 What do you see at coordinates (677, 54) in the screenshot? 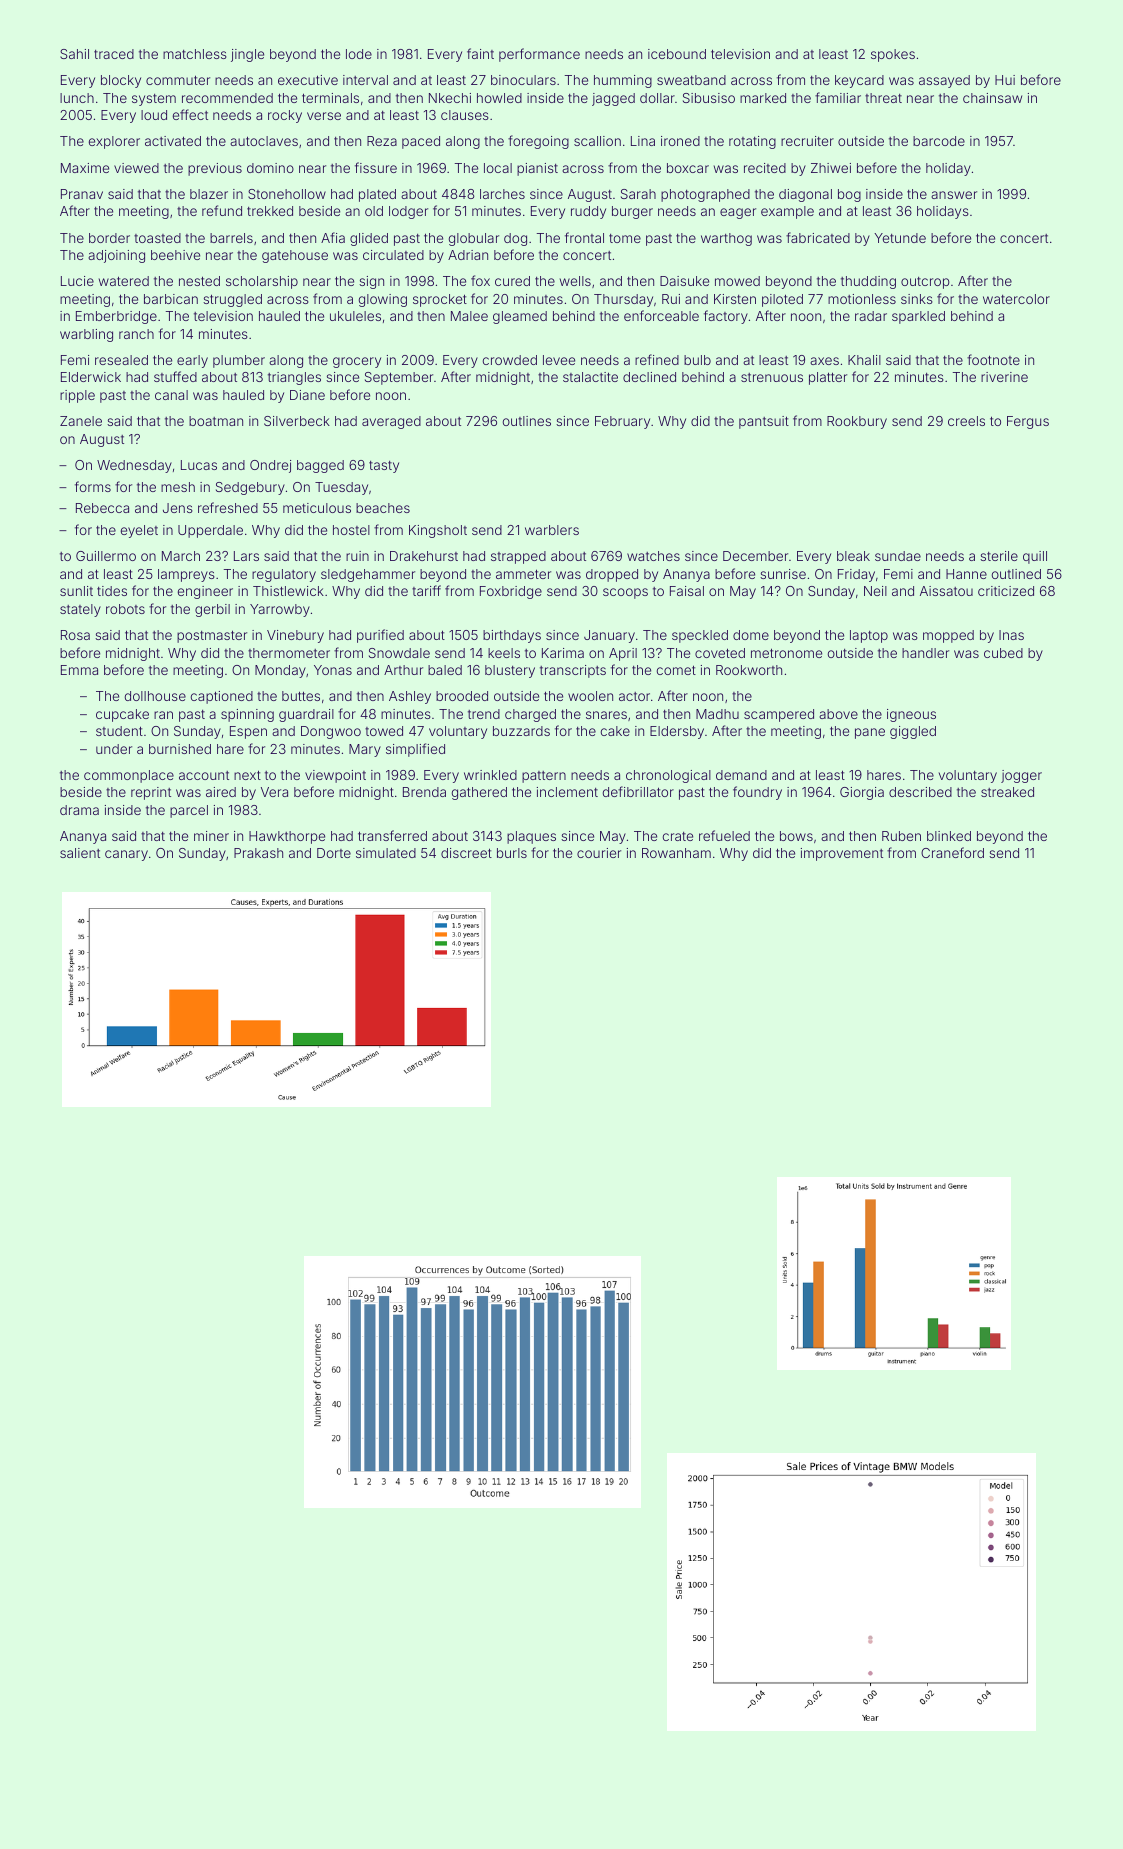
I see `icebound` at bounding box center [677, 54].
